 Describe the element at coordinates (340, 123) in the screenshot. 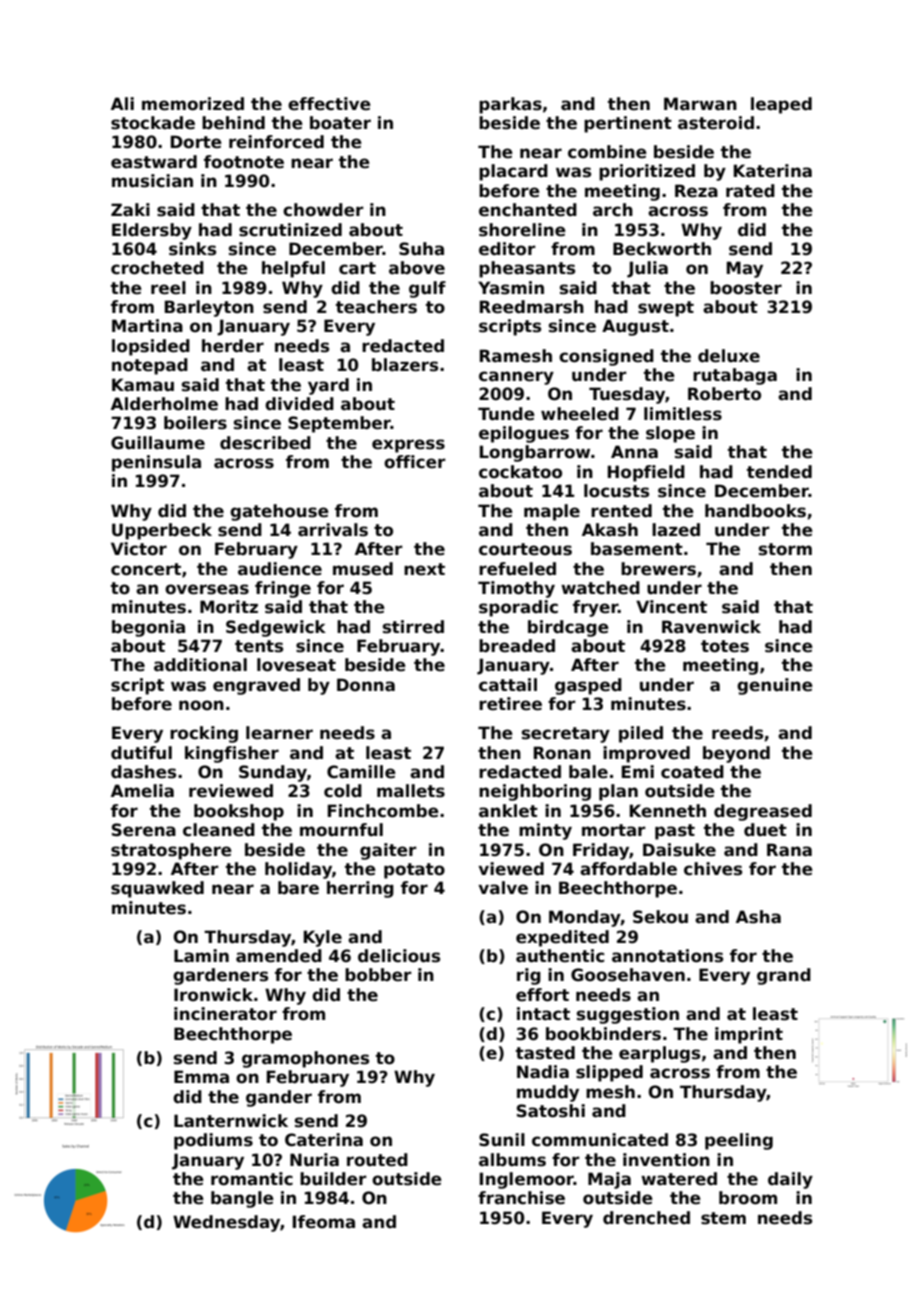

I see `boater` at that location.
